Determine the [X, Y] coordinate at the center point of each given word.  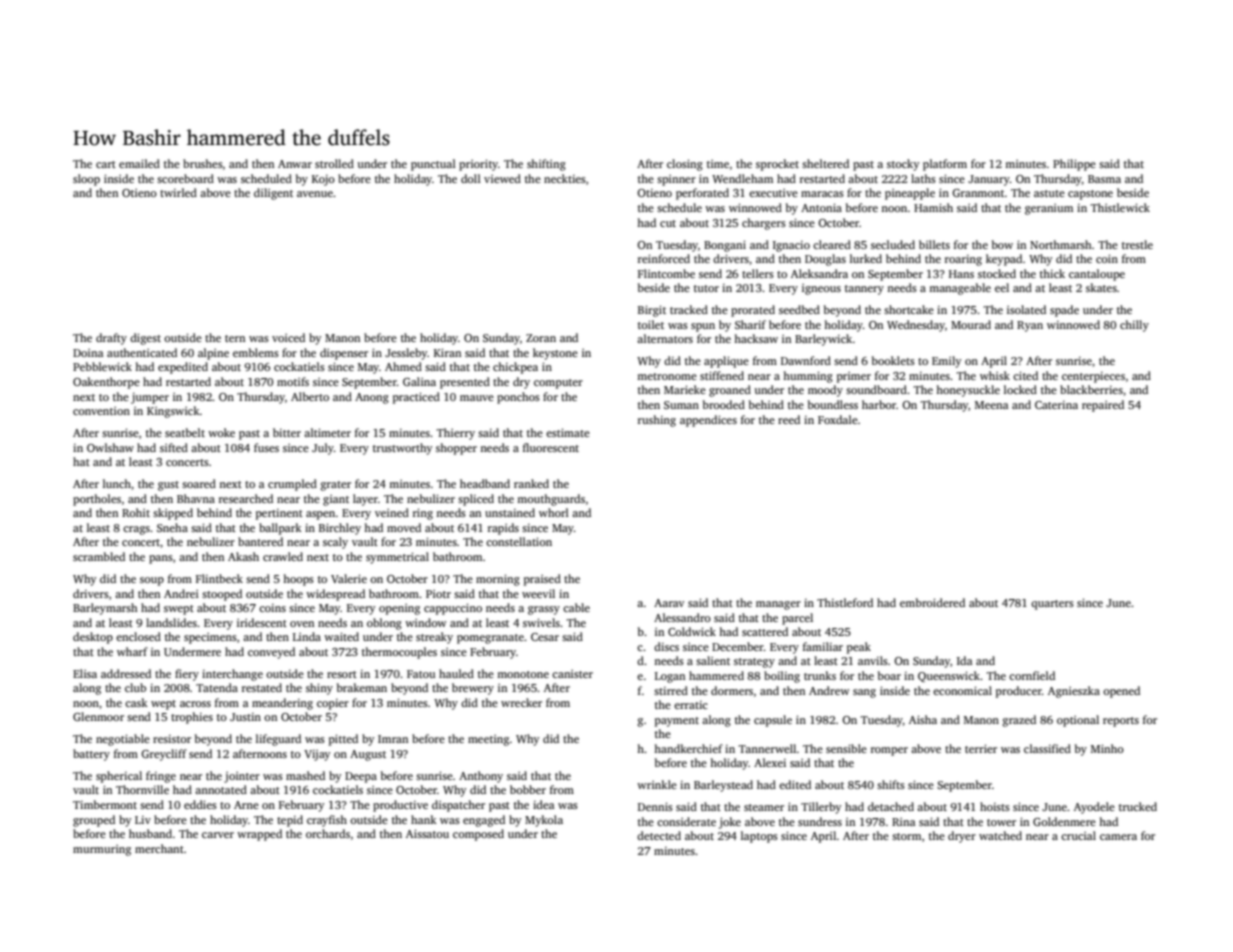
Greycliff [164, 755]
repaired [1103, 406]
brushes [203, 163]
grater [336, 486]
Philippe [1074, 165]
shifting [546, 165]
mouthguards [551, 500]
